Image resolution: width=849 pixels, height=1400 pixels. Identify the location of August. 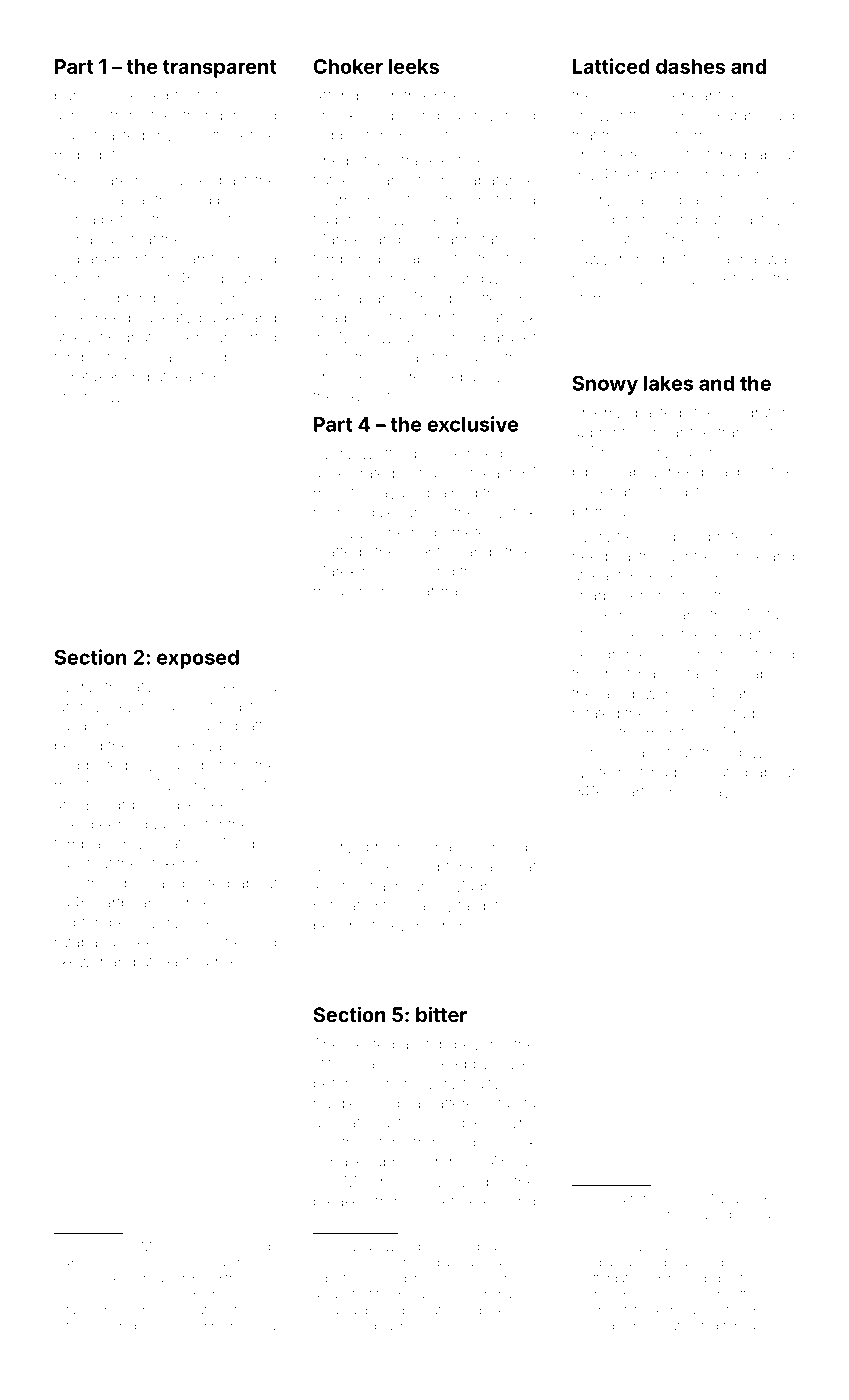
(728, 1200).
